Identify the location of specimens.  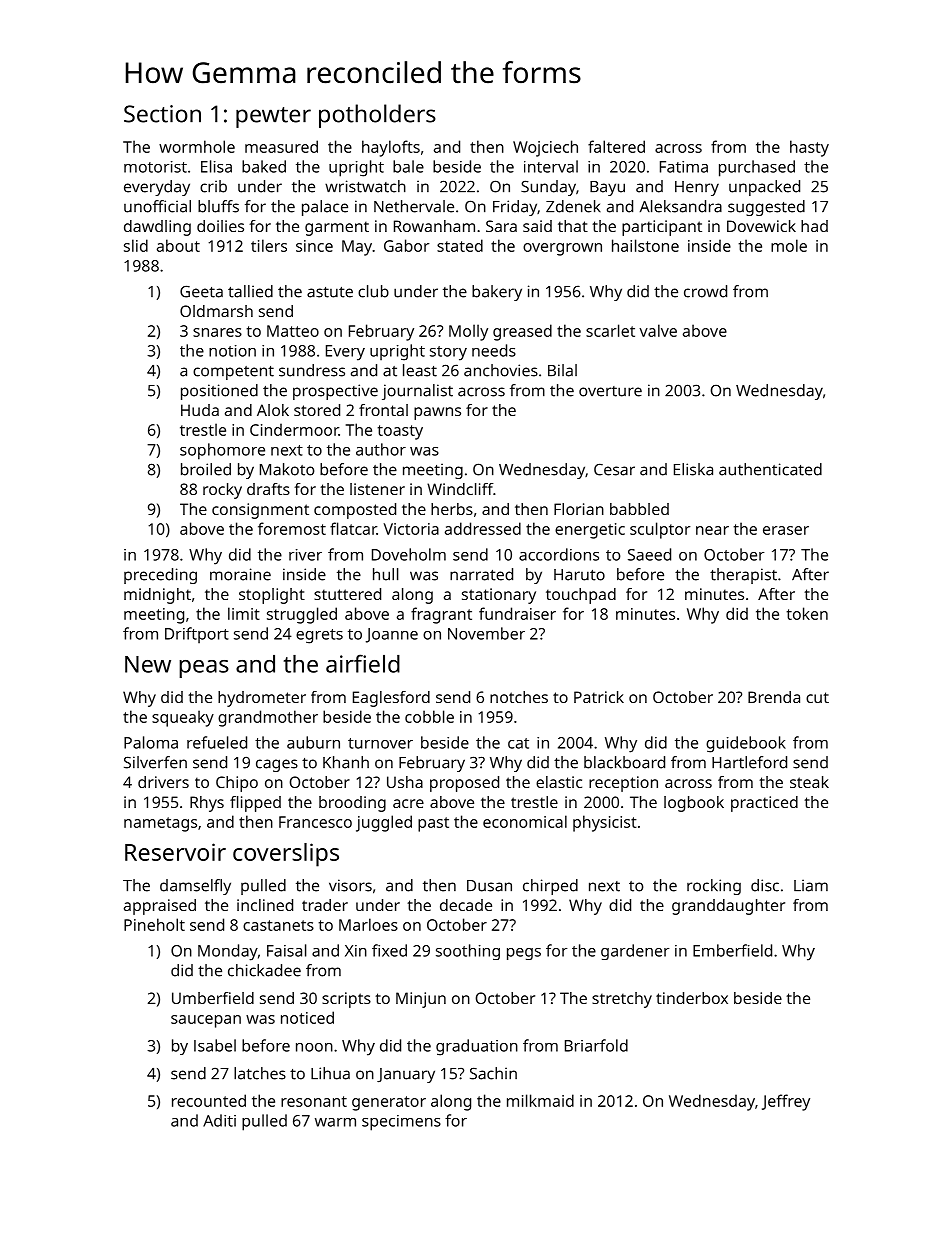
(401, 1123).
